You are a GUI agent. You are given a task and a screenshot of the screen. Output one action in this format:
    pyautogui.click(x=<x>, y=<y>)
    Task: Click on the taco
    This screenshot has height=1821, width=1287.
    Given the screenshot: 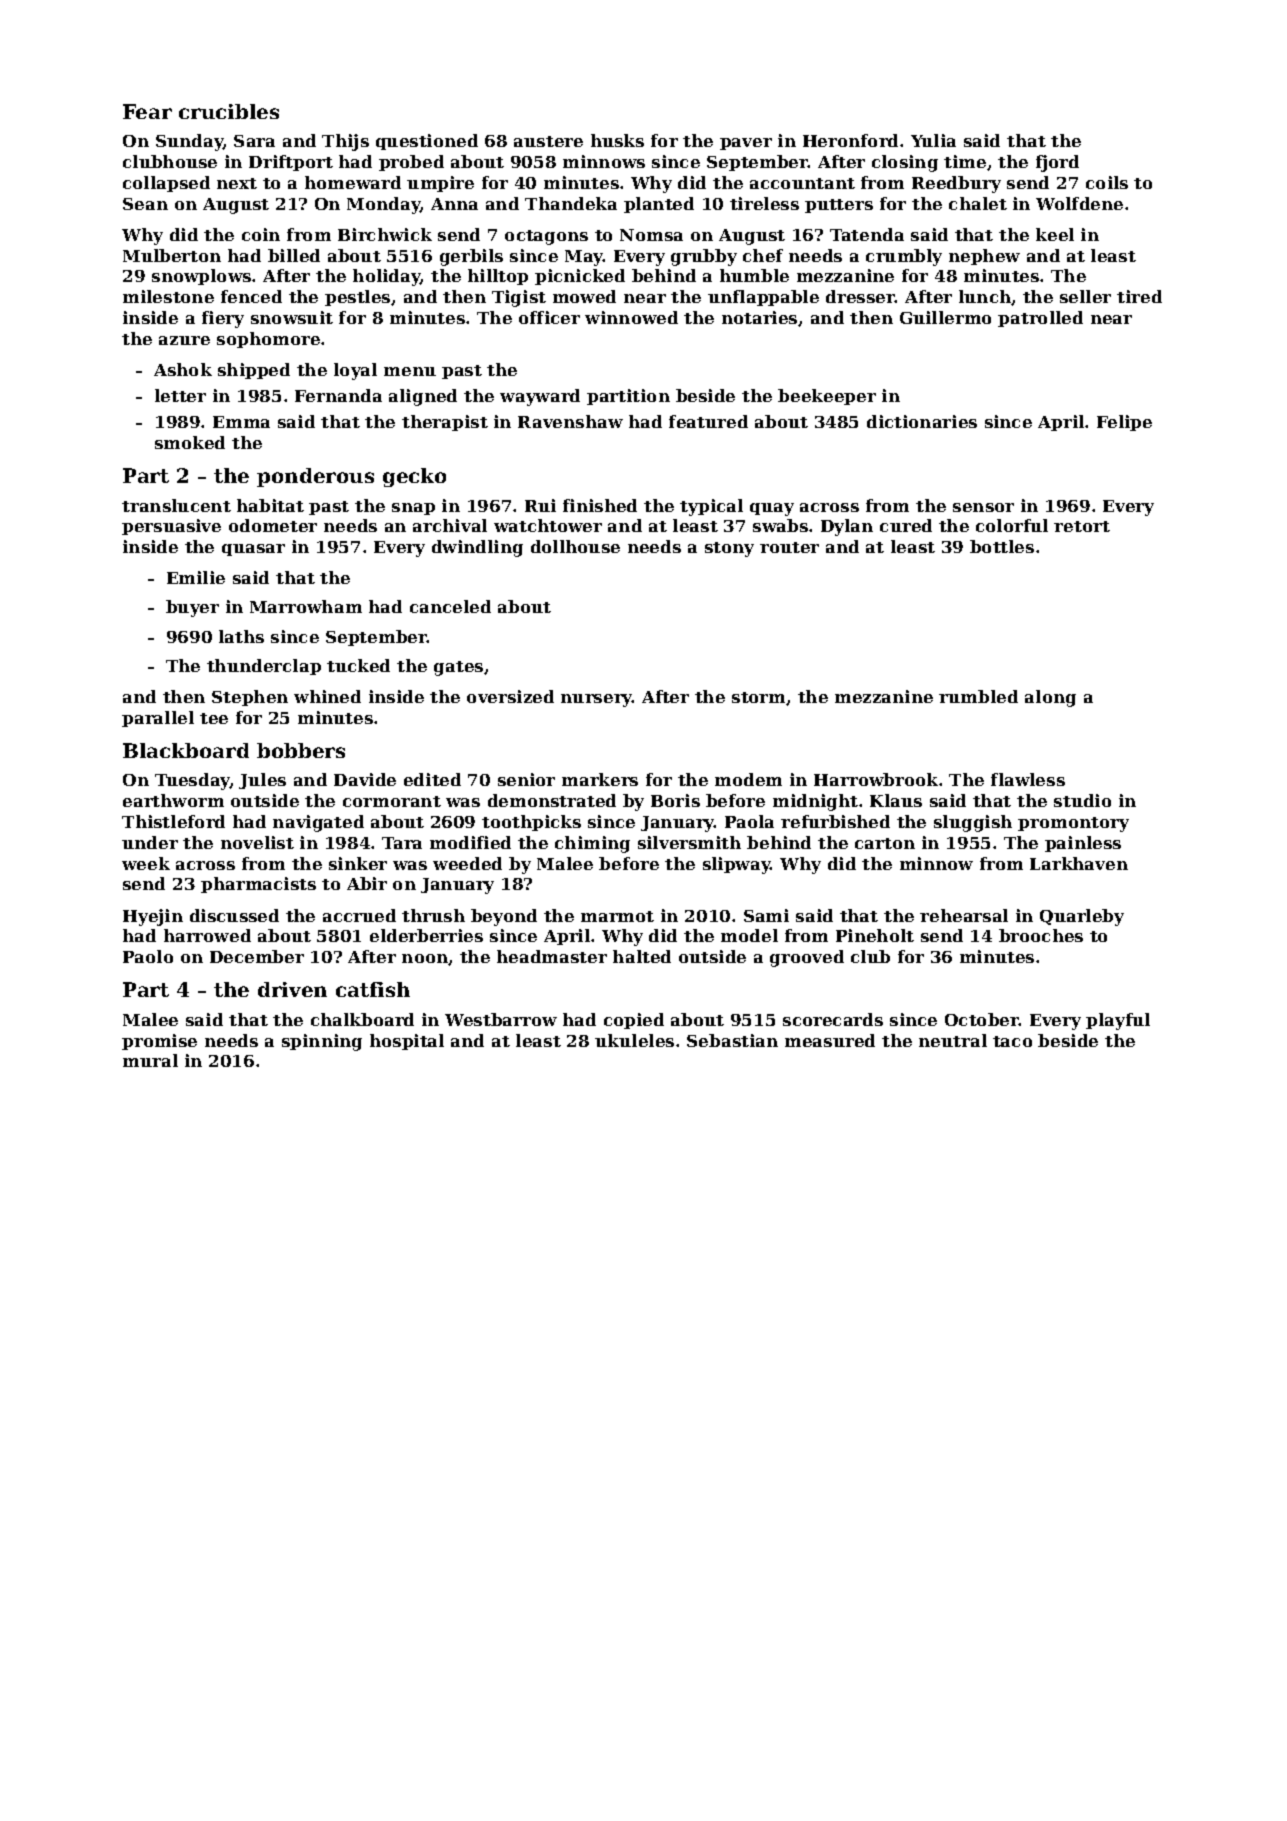 What is the action you would take?
    pyautogui.click(x=1012, y=1041)
